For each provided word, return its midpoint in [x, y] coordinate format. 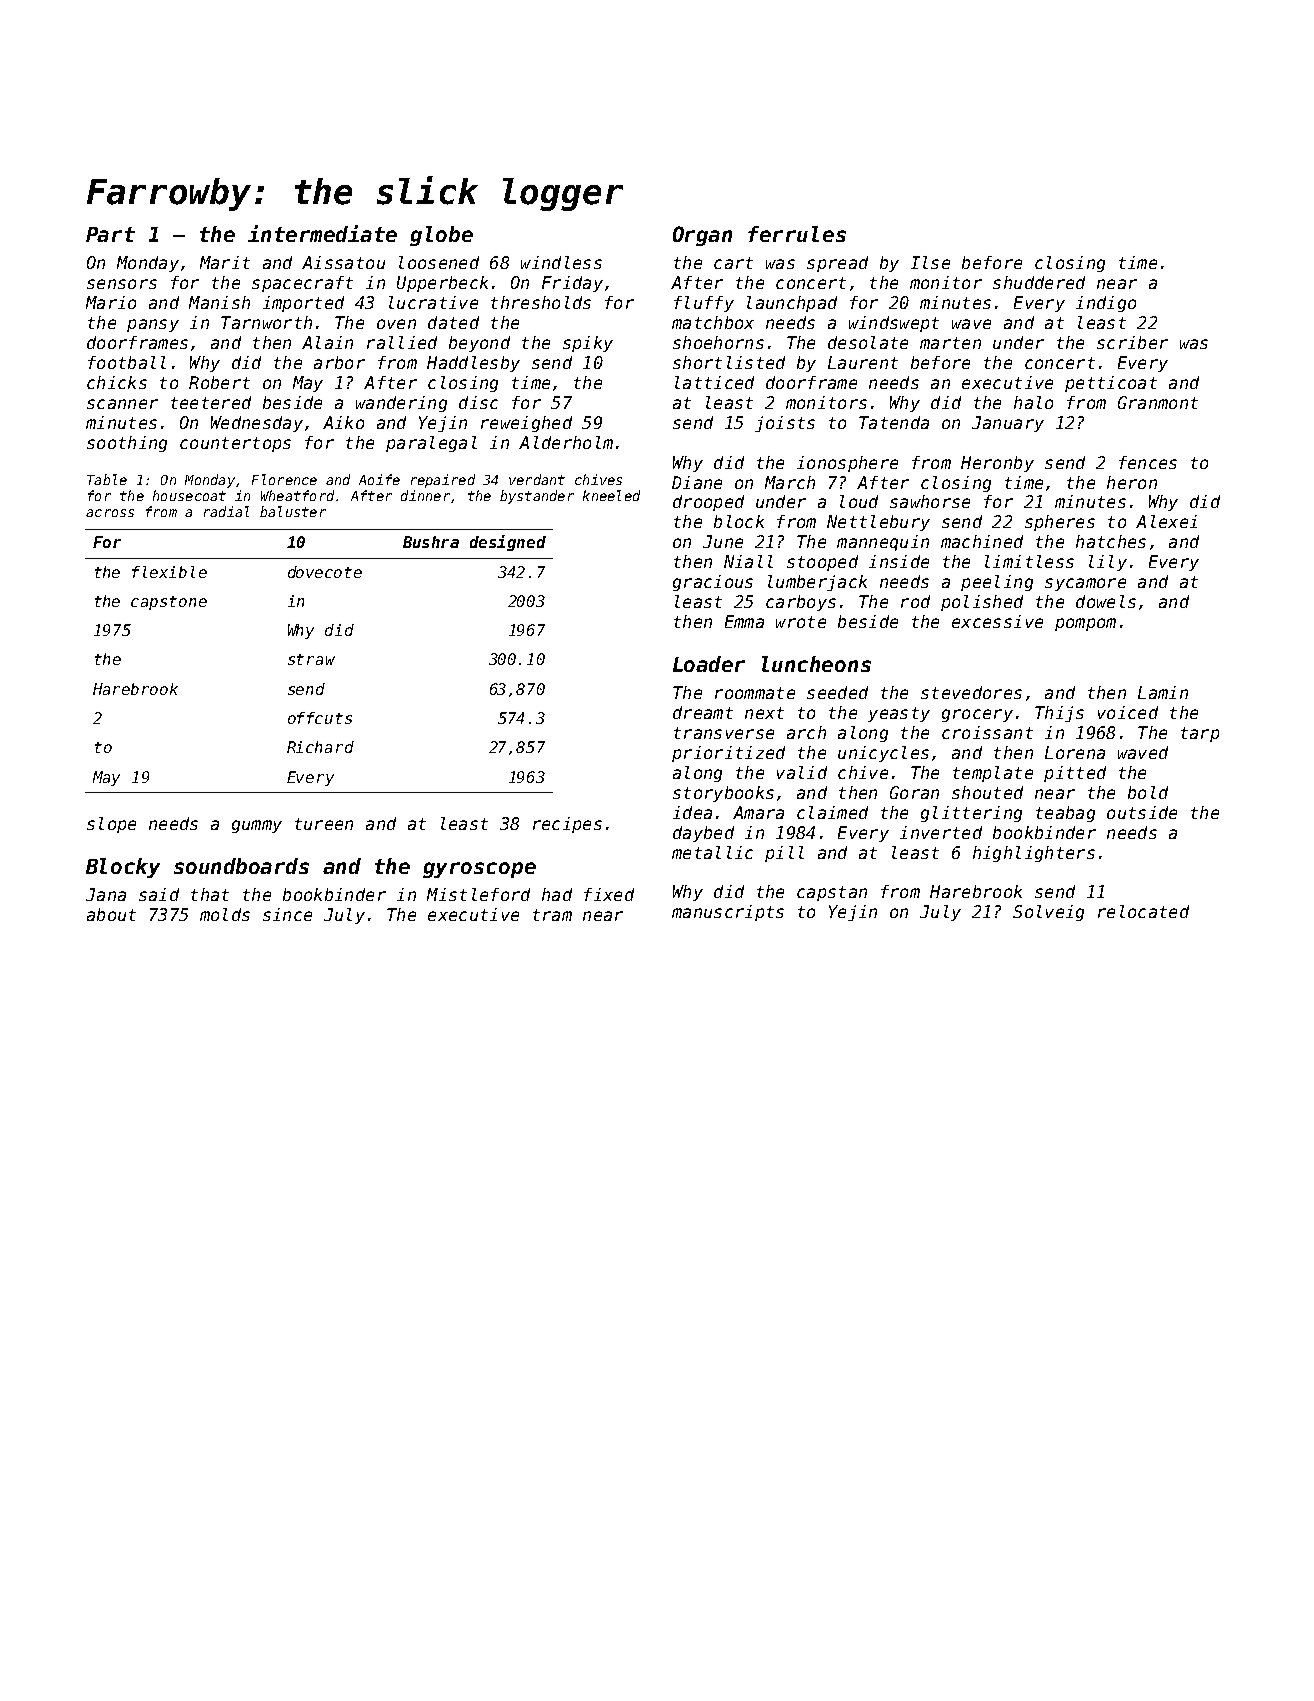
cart [733, 263]
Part [110, 234]
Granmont [1158, 402]
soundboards [241, 866]
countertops [235, 444]
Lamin [1163, 692]
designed [508, 543]
